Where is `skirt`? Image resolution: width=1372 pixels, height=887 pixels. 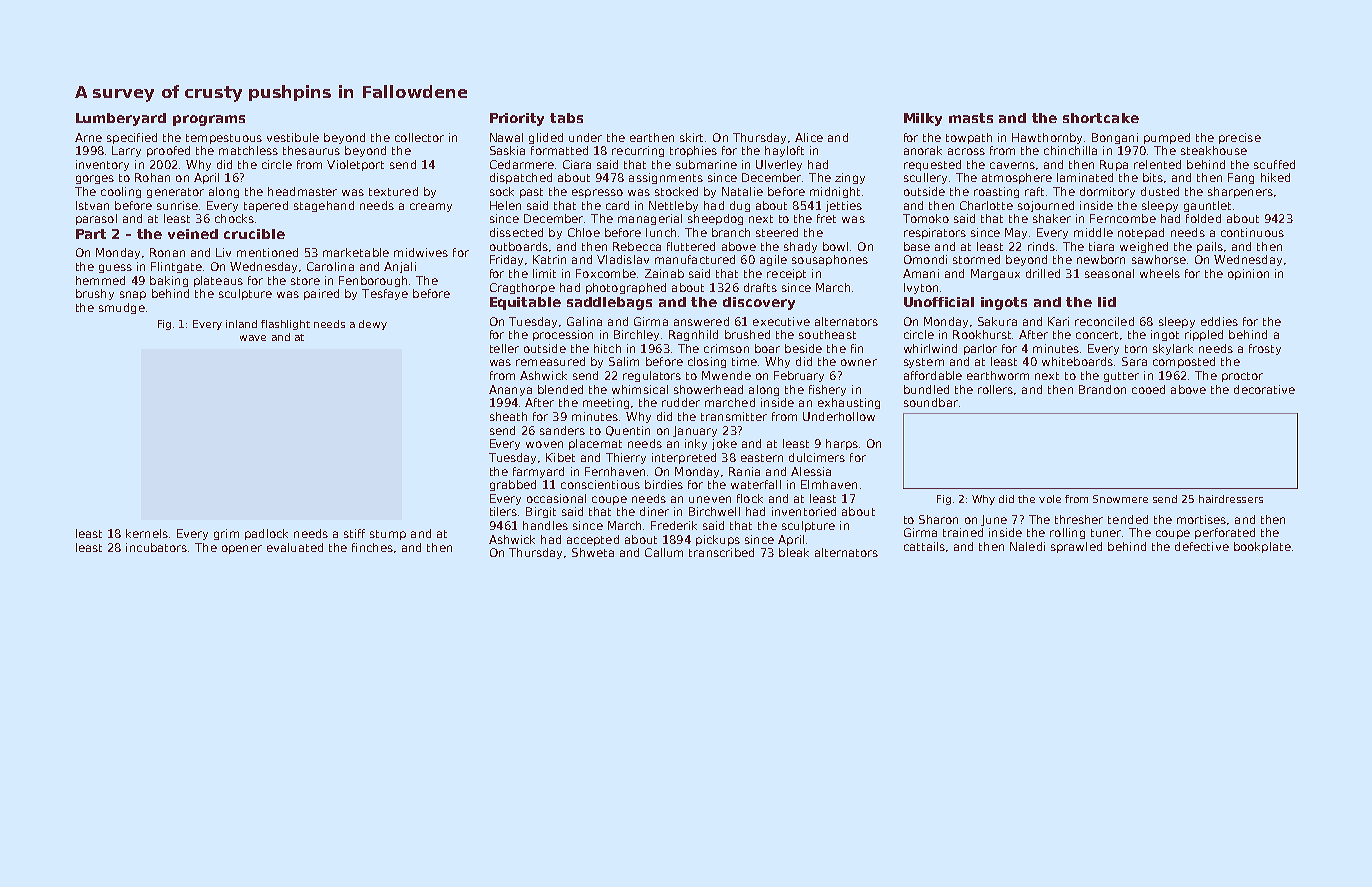 skirt is located at coordinates (691, 137).
